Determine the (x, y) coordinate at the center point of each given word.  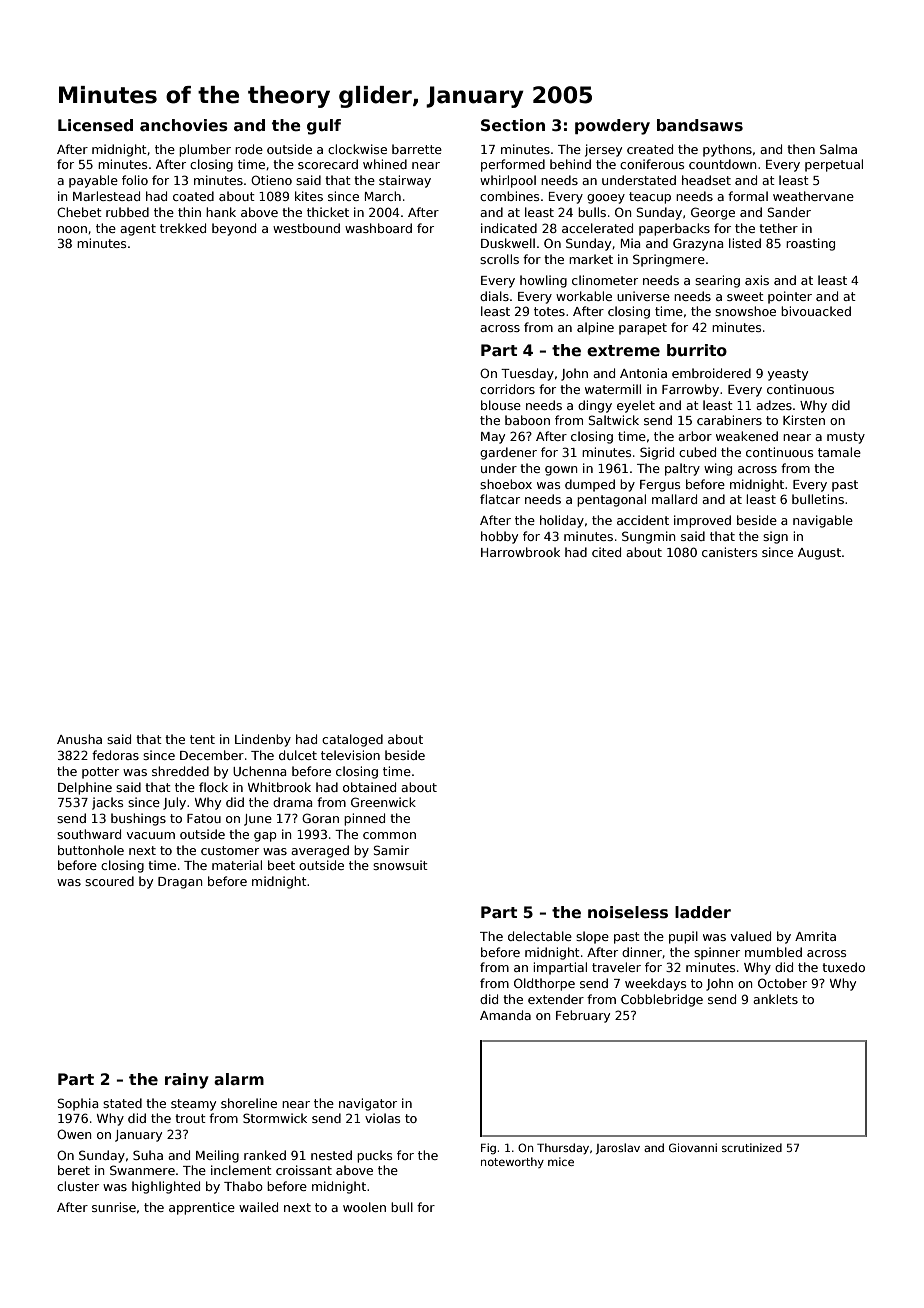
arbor (695, 436)
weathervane (813, 196)
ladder (703, 912)
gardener (508, 453)
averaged (320, 851)
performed (513, 165)
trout (190, 1118)
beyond (234, 229)
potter (100, 773)
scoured (109, 881)
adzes (774, 405)
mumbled (773, 952)
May (493, 438)
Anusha (79, 739)
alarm (239, 1079)
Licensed (95, 125)
